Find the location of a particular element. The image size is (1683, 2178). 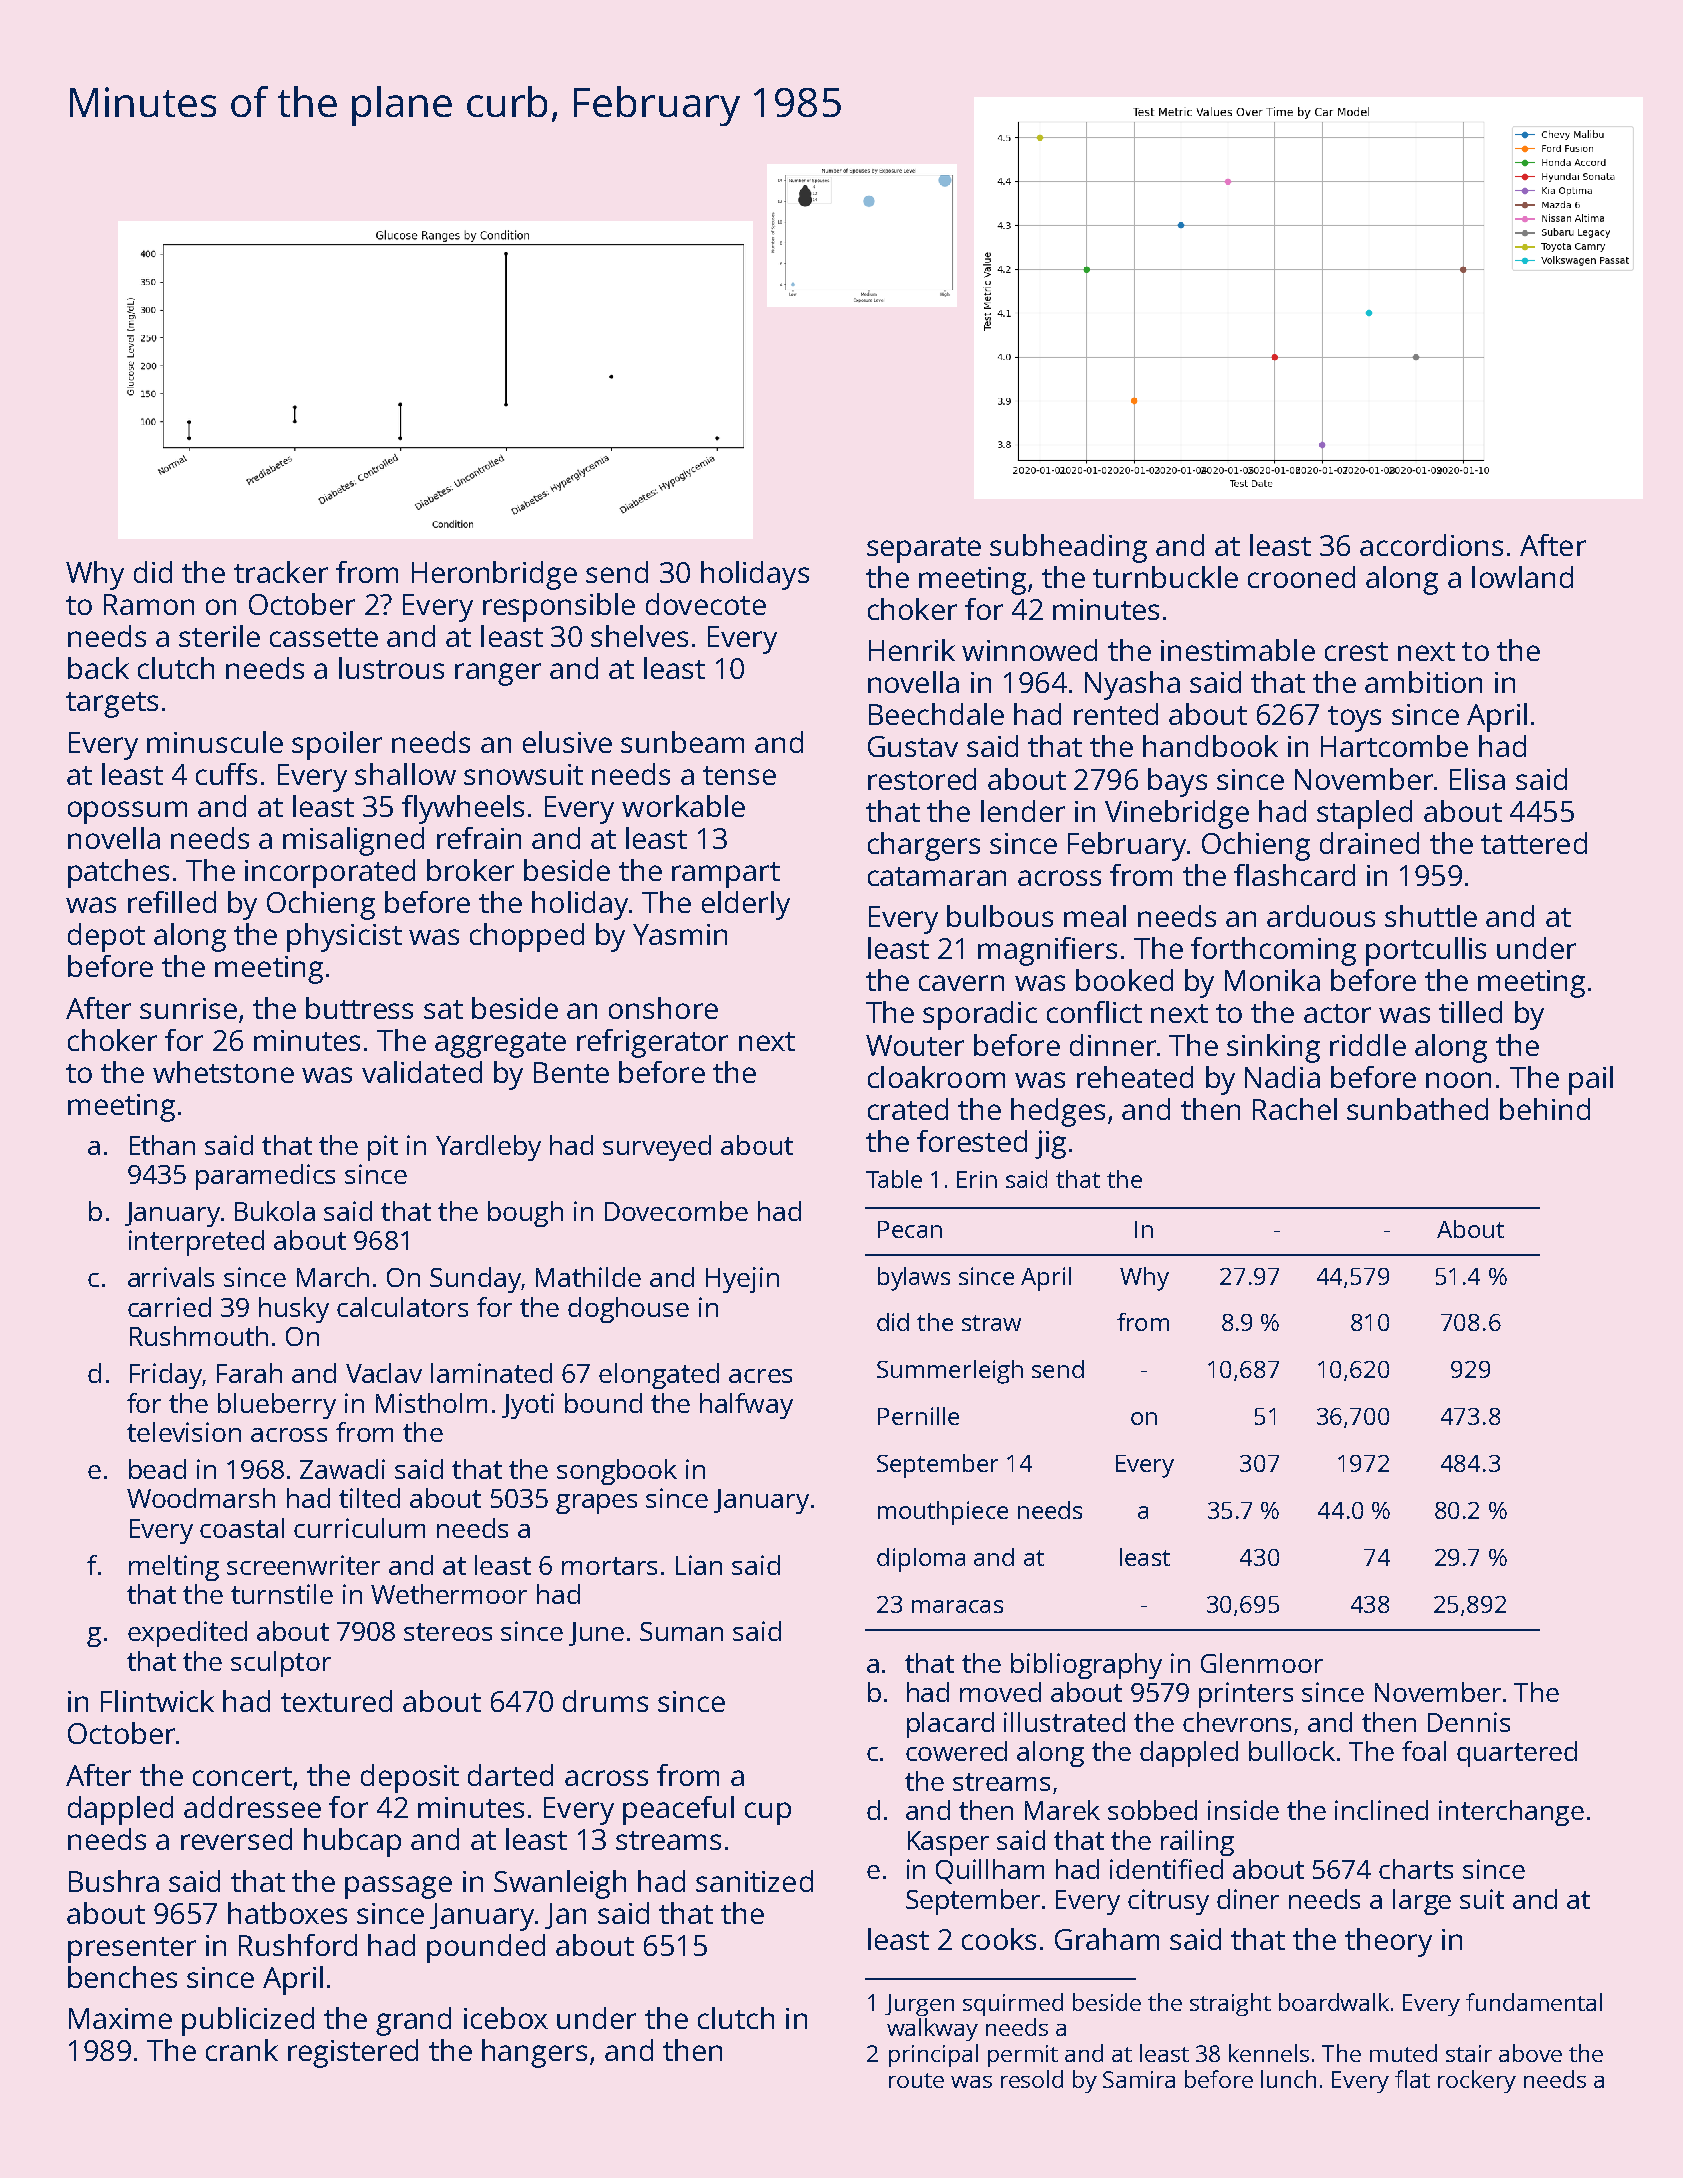

walkway is located at coordinates (932, 2029).
